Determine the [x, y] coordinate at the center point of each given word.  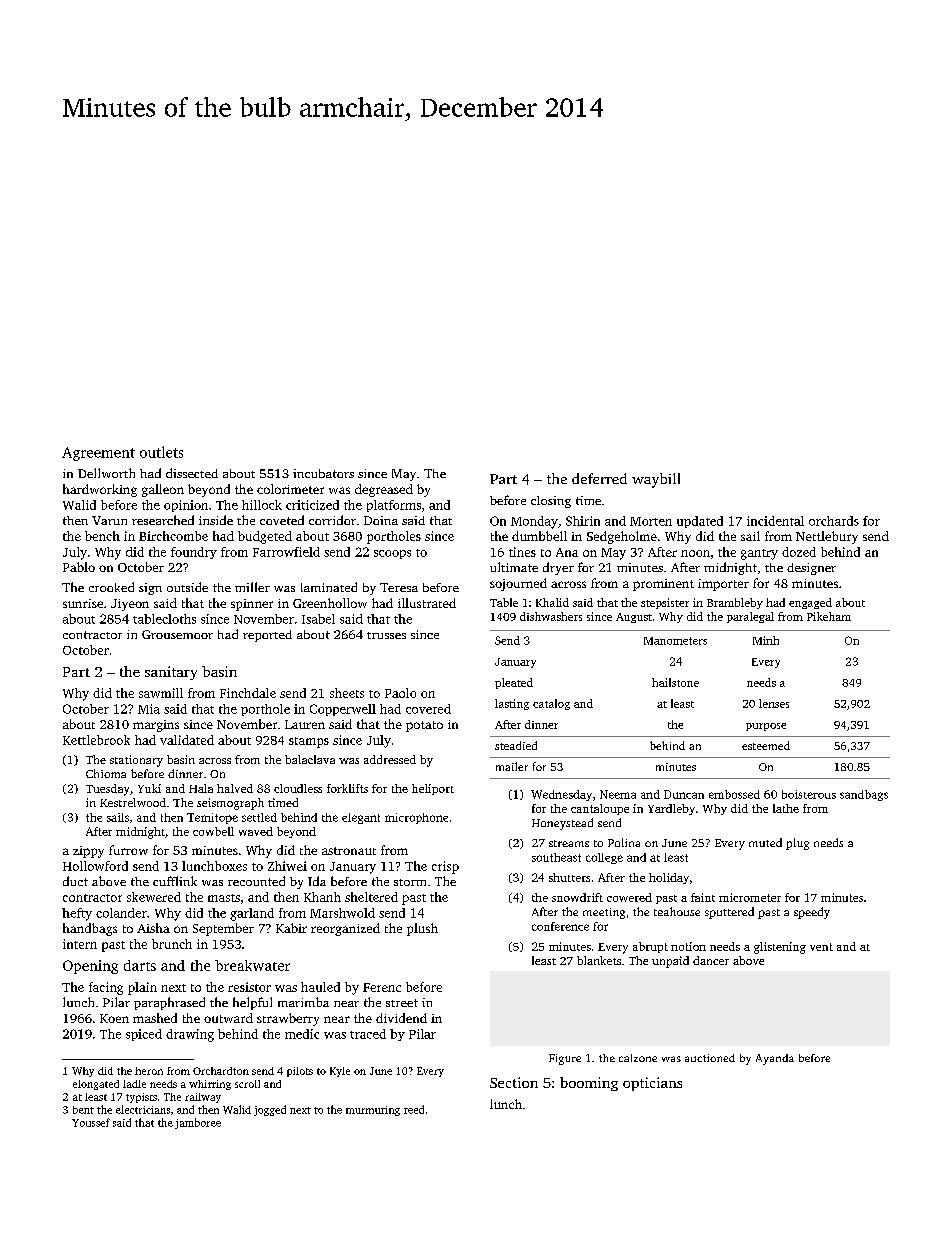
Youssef [91, 1122]
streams [569, 843]
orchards [834, 521]
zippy [88, 852]
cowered [629, 897]
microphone [416, 818]
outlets [161, 452]
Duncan [684, 794]
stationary [136, 761]
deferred [599, 478]
